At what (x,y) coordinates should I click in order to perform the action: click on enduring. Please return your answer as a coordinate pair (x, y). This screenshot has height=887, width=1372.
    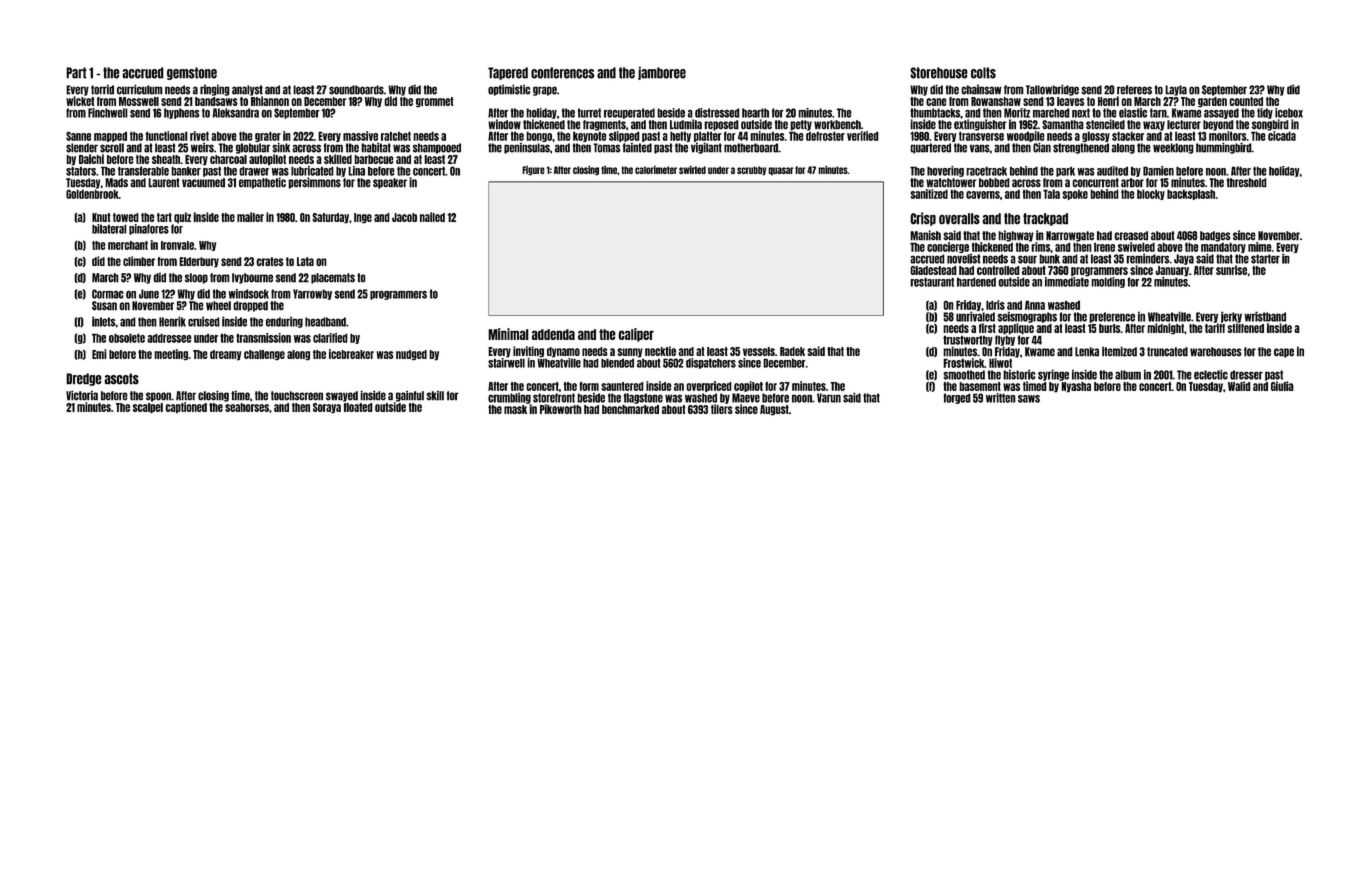
    Looking at the image, I should click on (284, 322).
